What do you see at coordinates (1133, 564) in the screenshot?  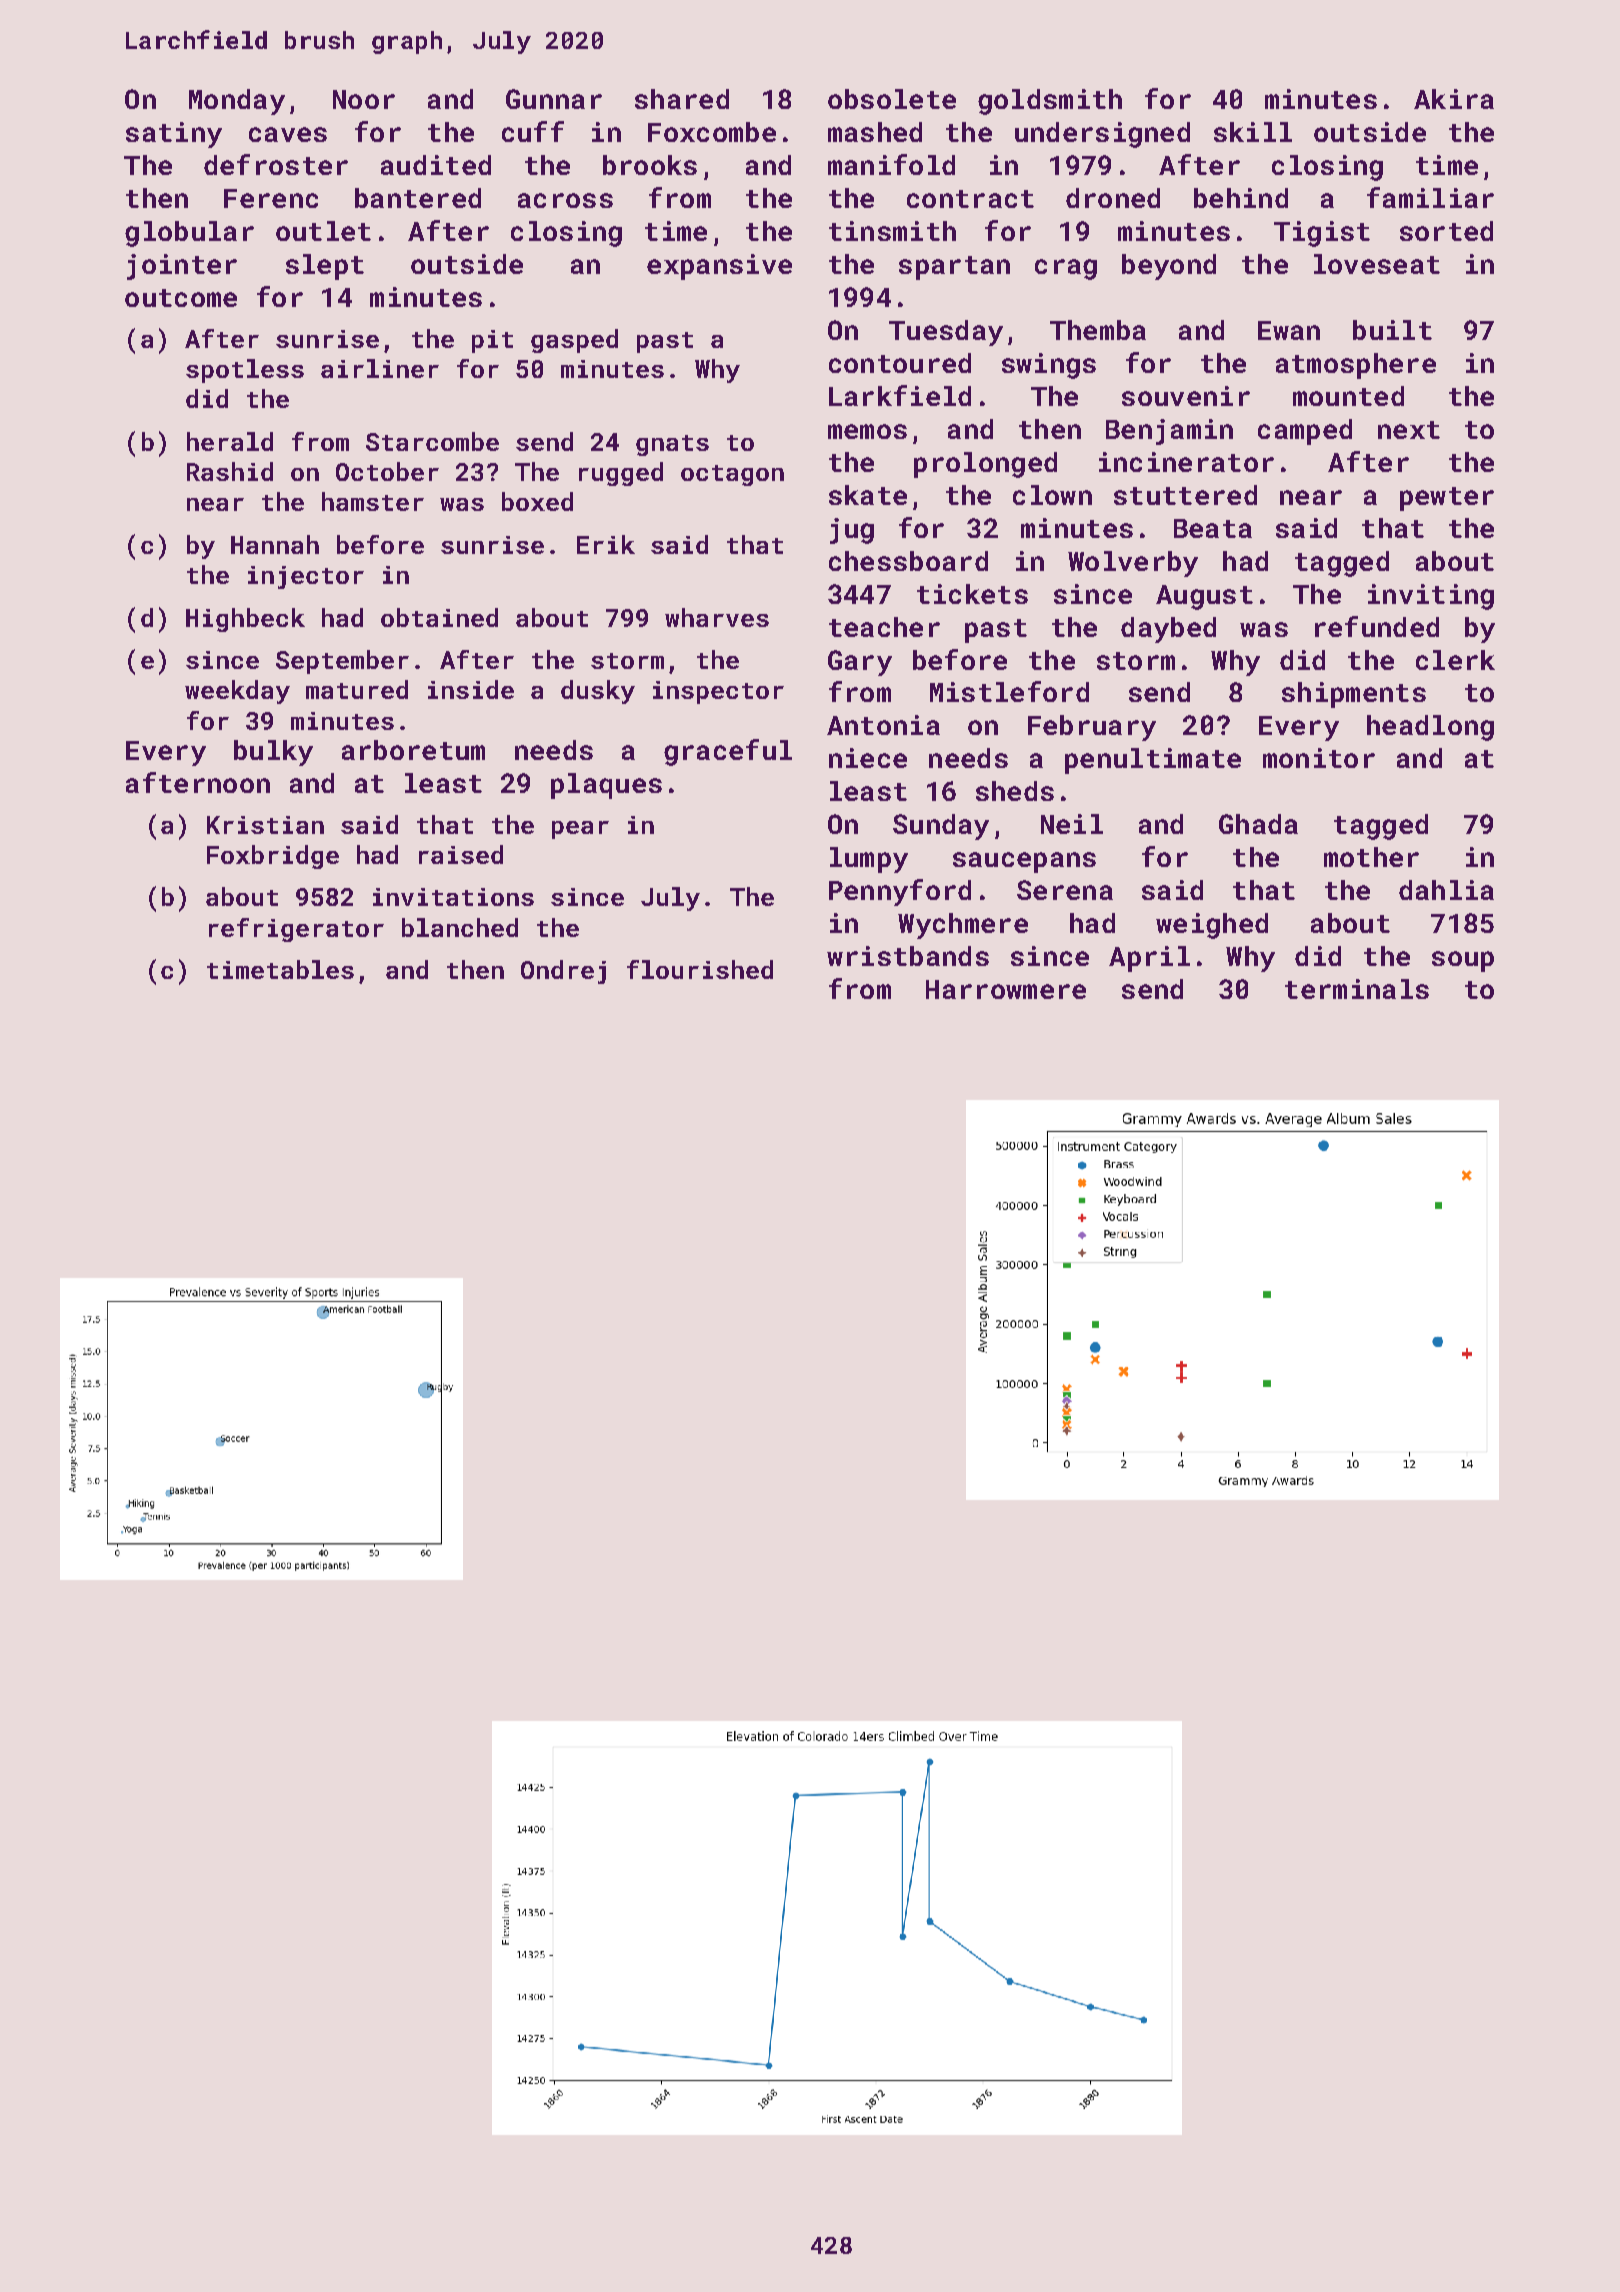 I see `Wolverby` at bounding box center [1133, 564].
